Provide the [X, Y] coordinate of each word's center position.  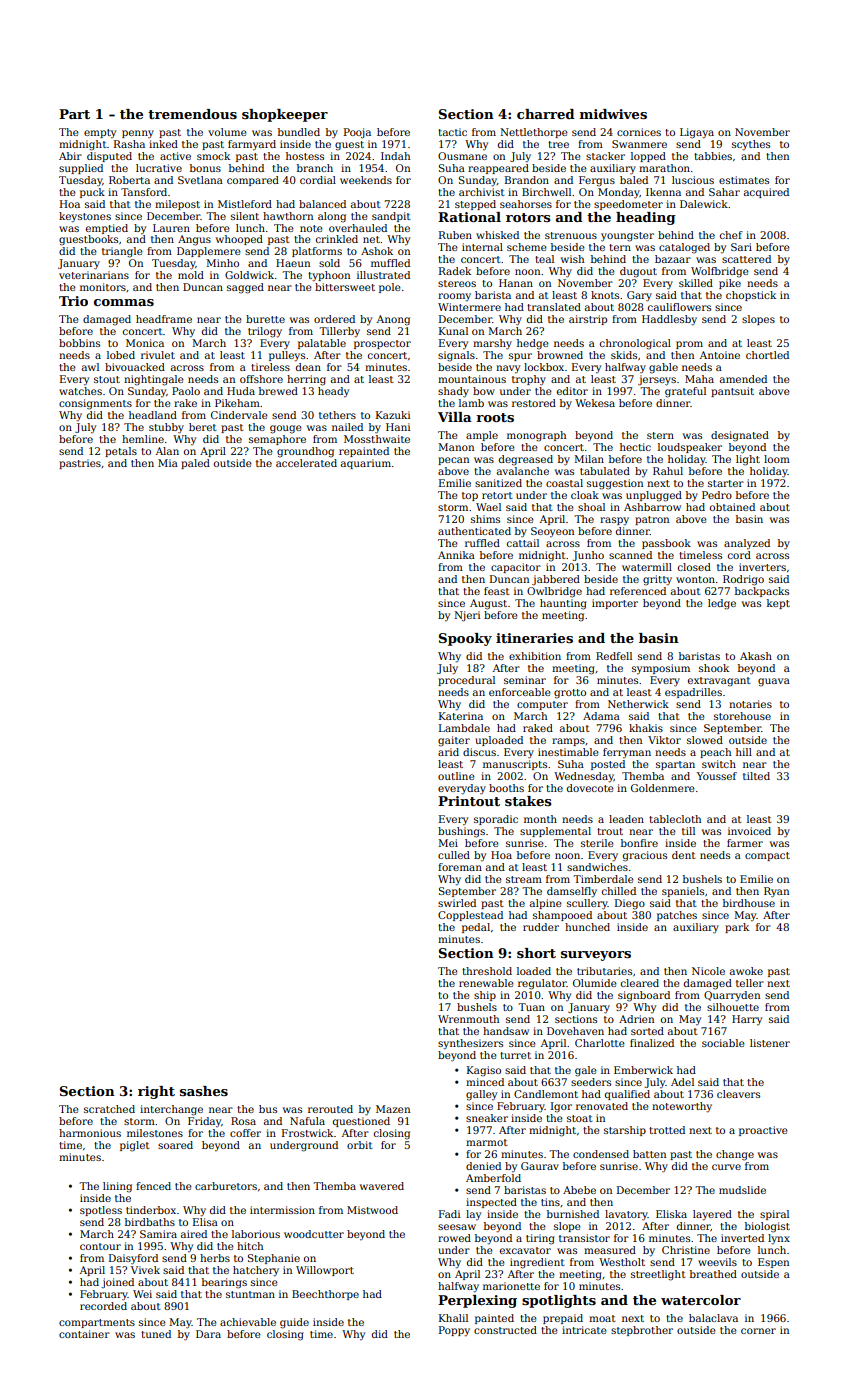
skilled [696, 283]
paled [195, 464]
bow [484, 391]
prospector [382, 344]
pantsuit [732, 392]
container [84, 1334]
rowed [454, 1238]
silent [245, 216]
